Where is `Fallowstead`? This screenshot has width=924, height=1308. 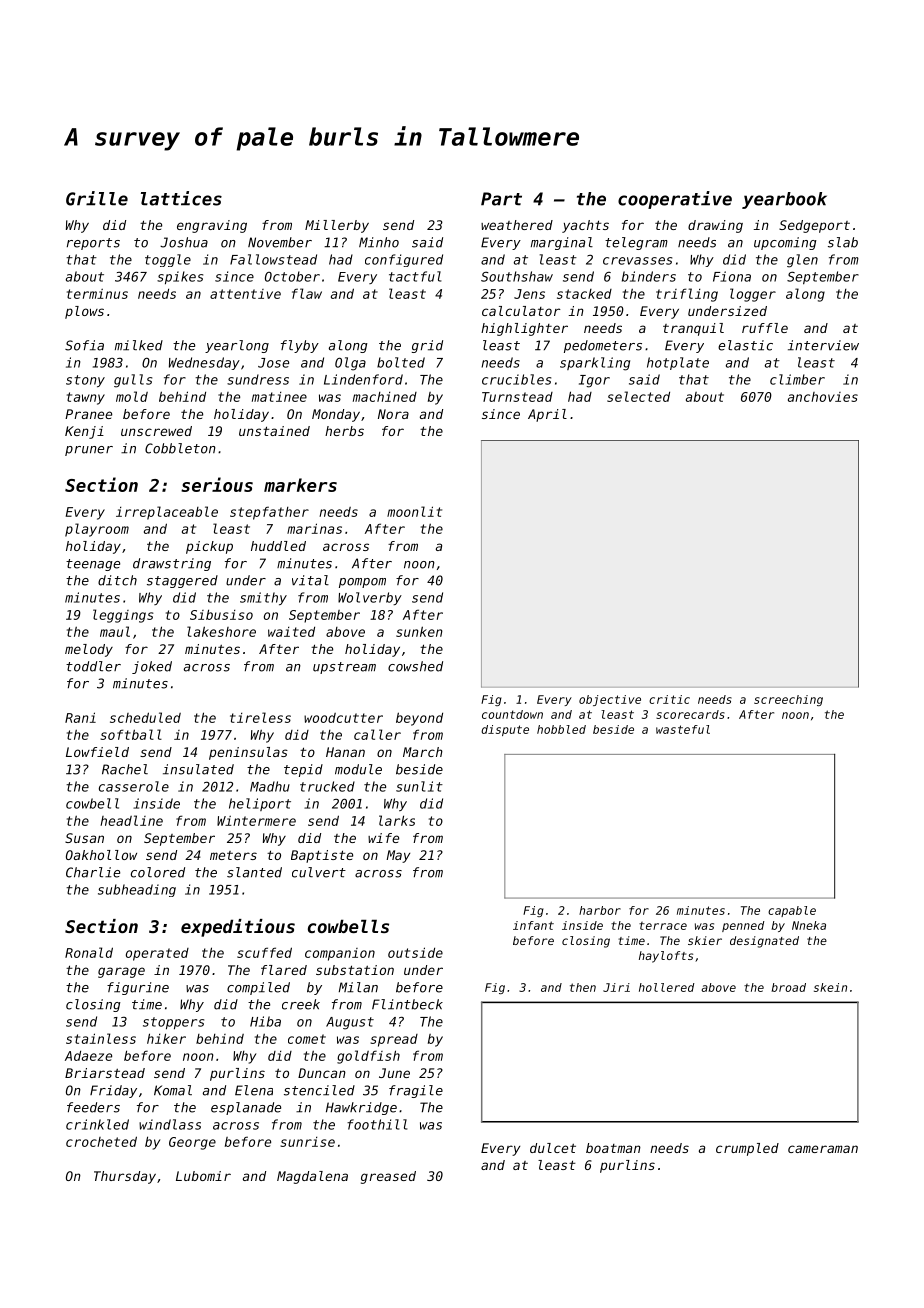 Fallowstead is located at coordinates (273, 259).
